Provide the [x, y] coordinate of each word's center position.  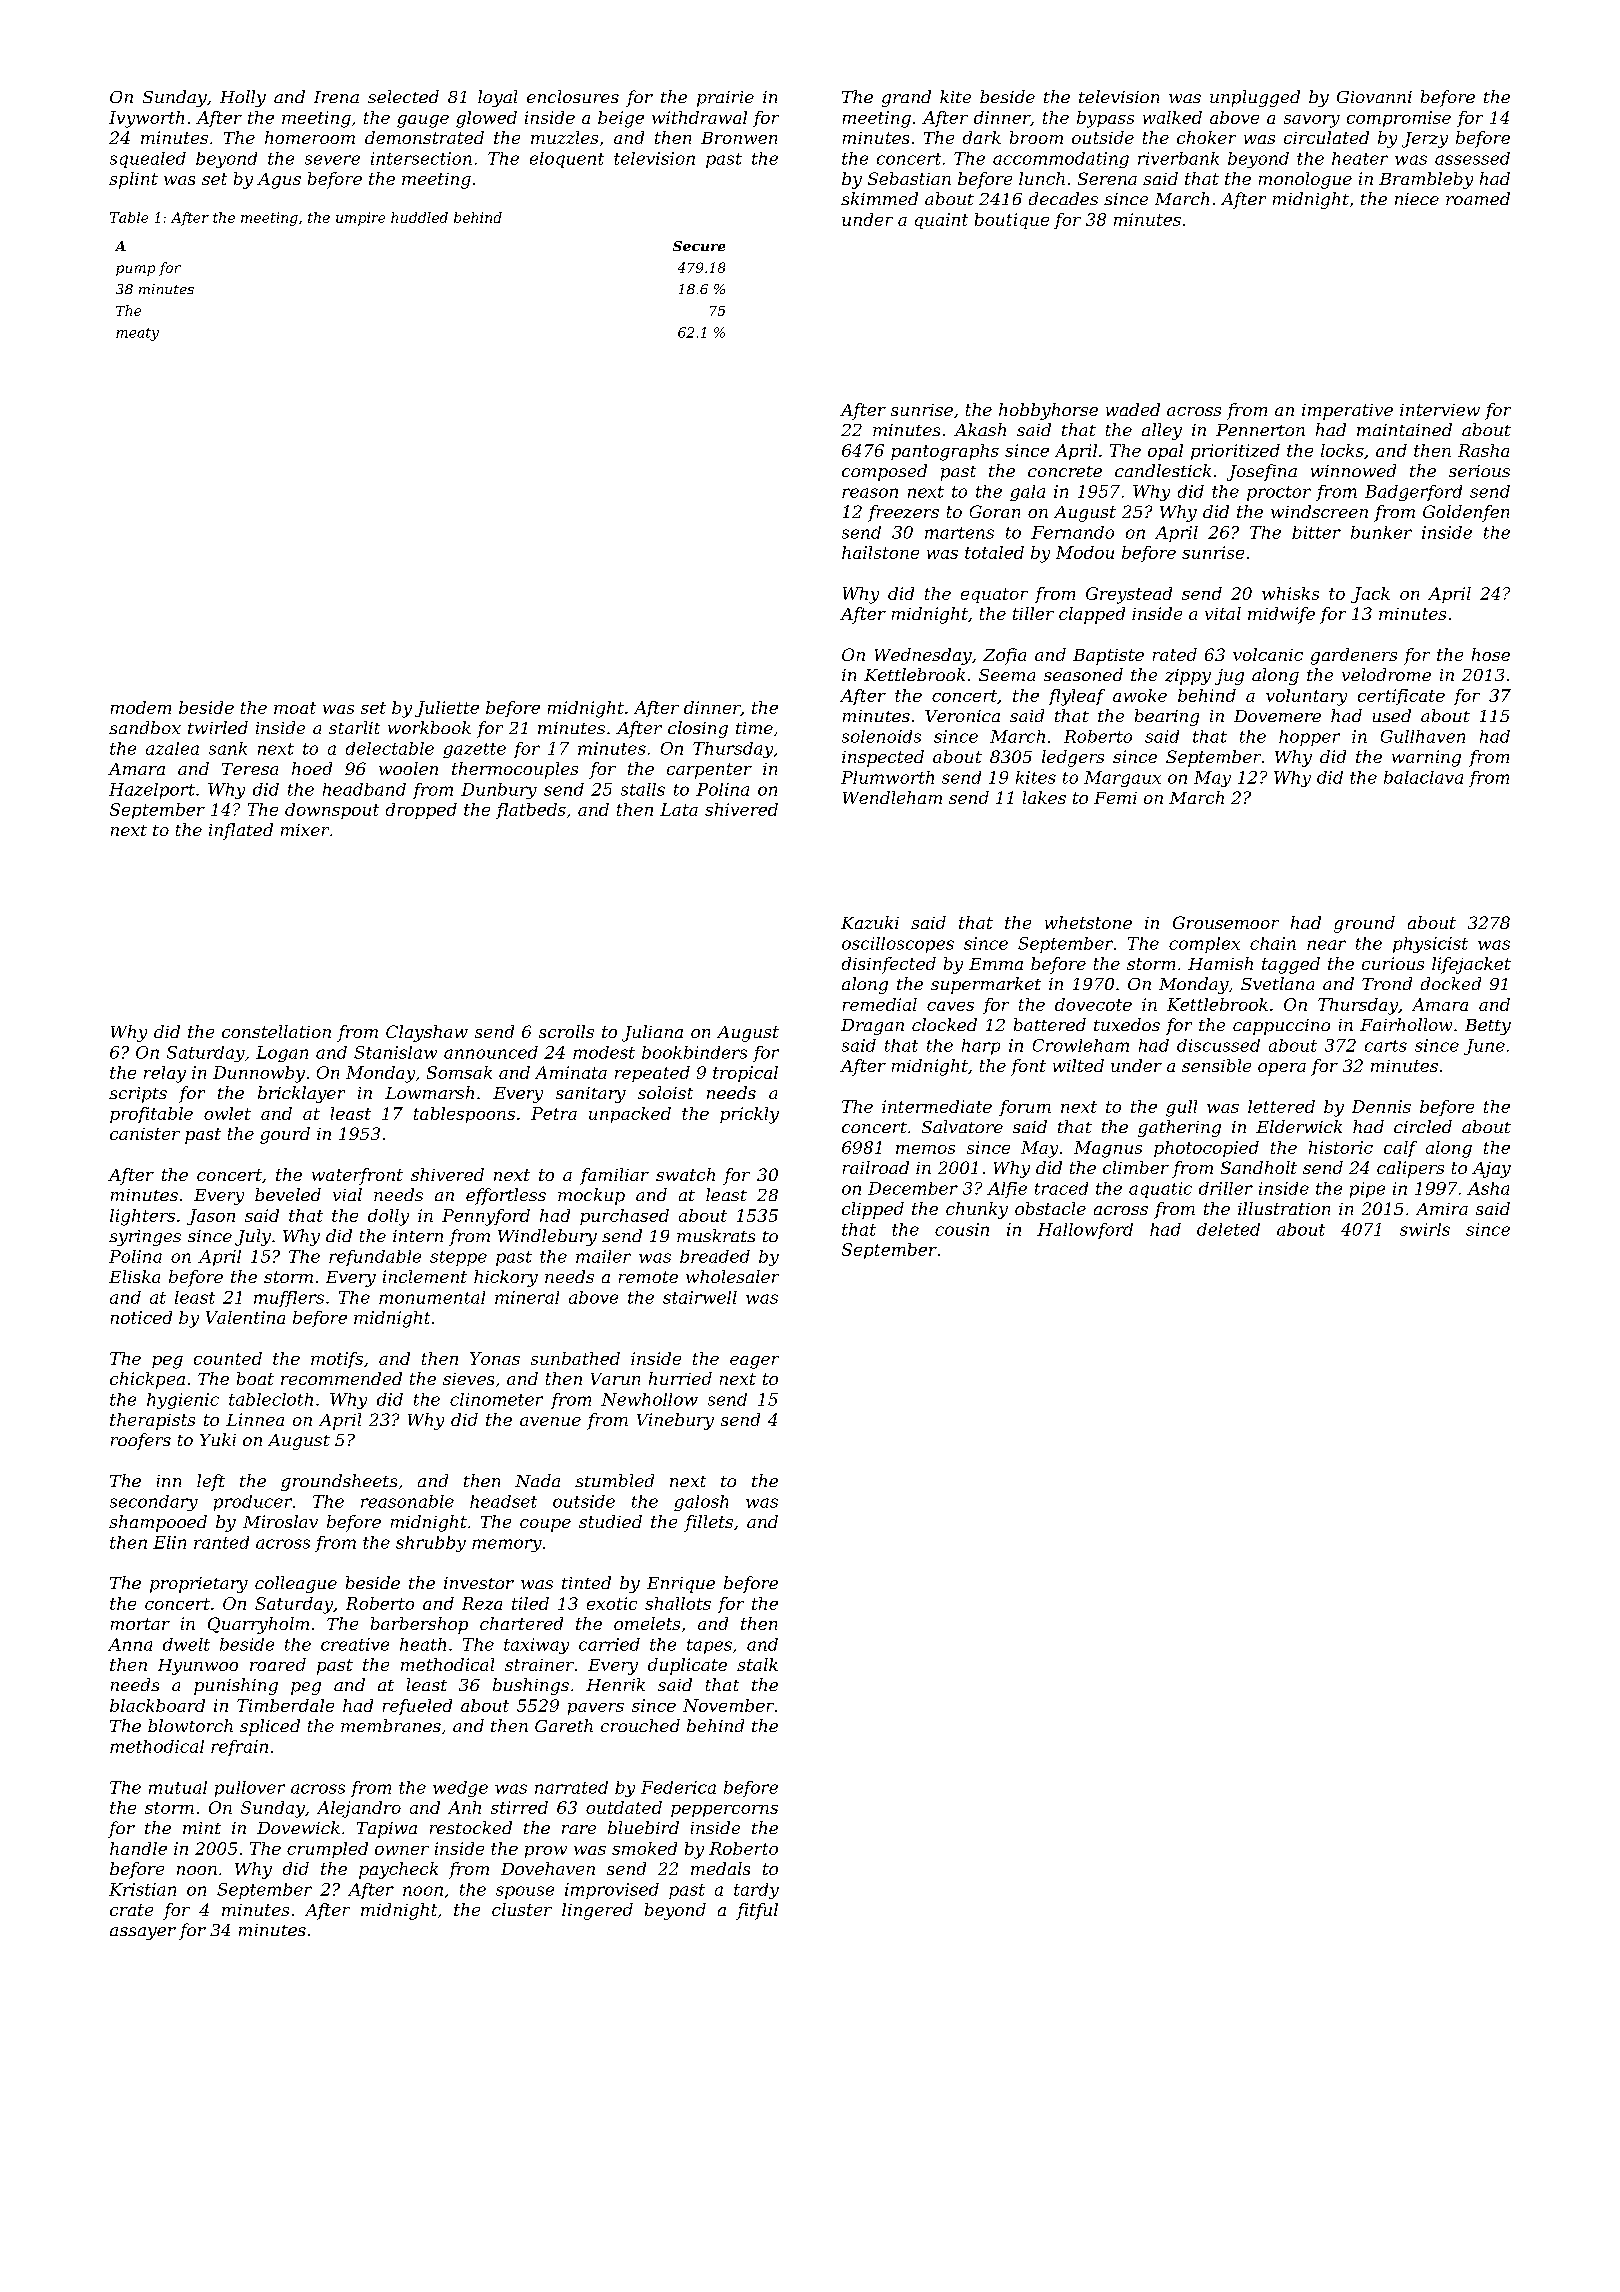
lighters [142, 1217]
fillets [708, 1523]
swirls [1425, 1229]
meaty [137, 334]
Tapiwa [387, 1830]
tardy [756, 1891]
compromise [1399, 119]
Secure [699, 246]
